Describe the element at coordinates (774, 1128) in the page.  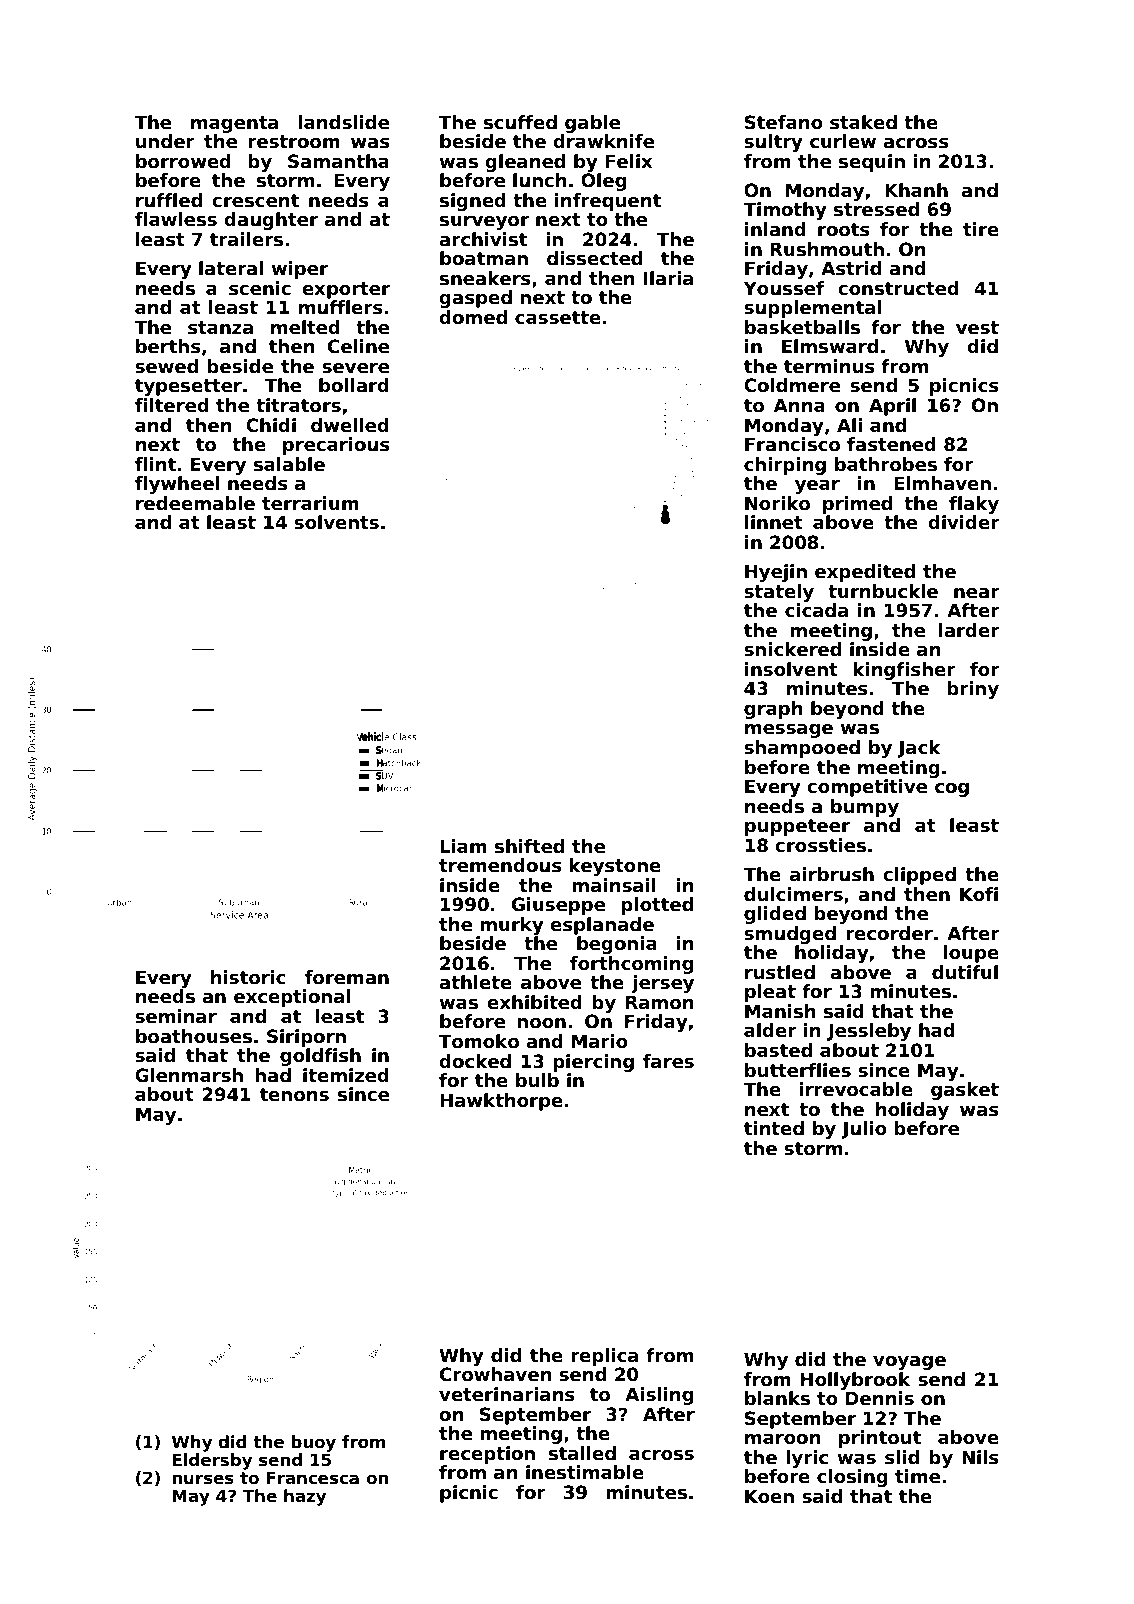
I see `tinted` at that location.
